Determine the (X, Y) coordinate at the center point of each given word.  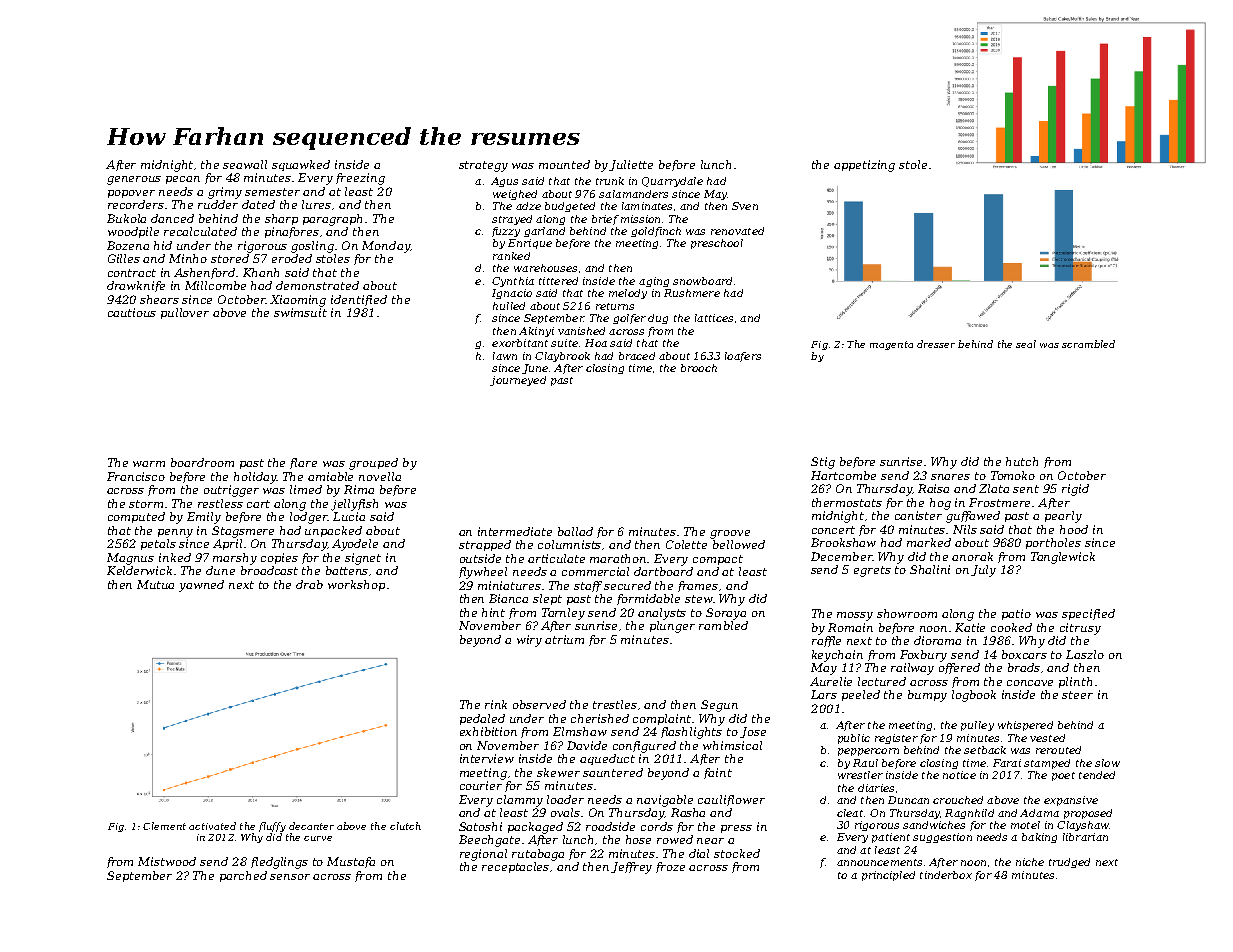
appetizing (864, 166)
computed (136, 517)
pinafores (292, 232)
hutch (1022, 461)
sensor (290, 877)
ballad (575, 531)
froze (670, 867)
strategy (483, 166)
